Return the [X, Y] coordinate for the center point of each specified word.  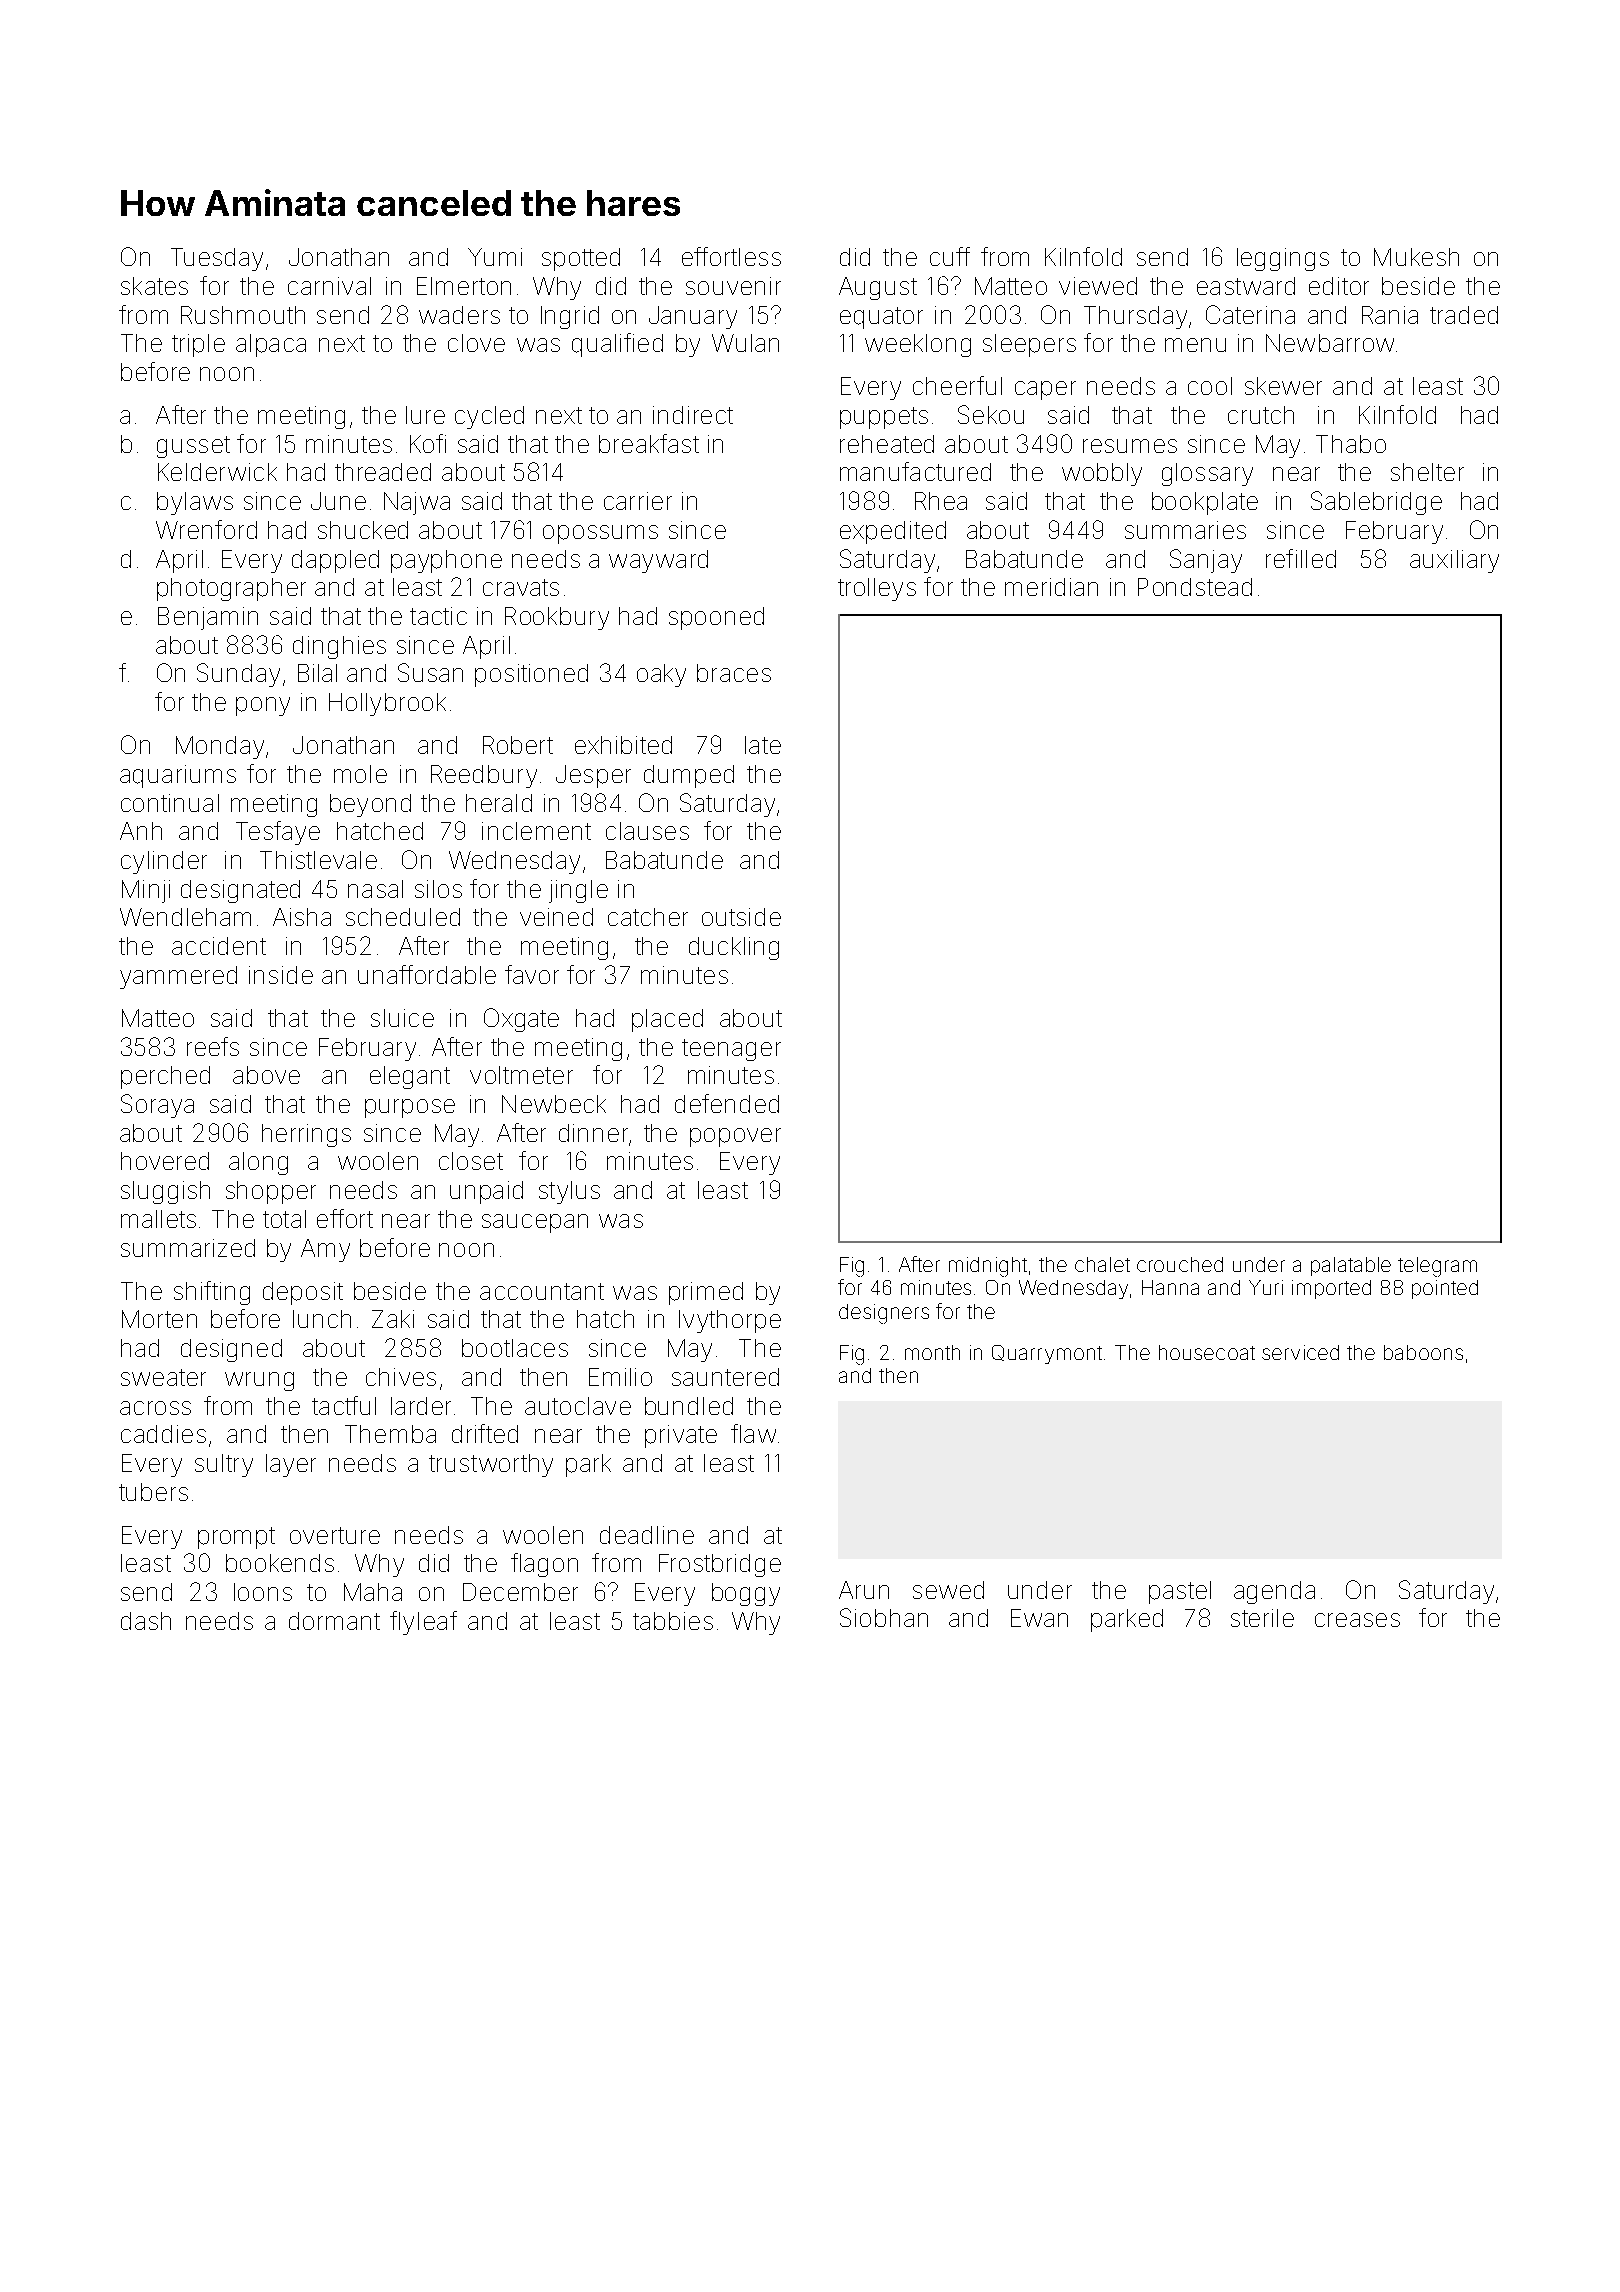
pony [263, 706]
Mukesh [1416, 257]
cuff [950, 256]
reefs [213, 1046]
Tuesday [217, 259]
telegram [1437, 1267]
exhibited [623, 745]
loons [263, 1592]
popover [735, 1137]
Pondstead [1195, 587]
